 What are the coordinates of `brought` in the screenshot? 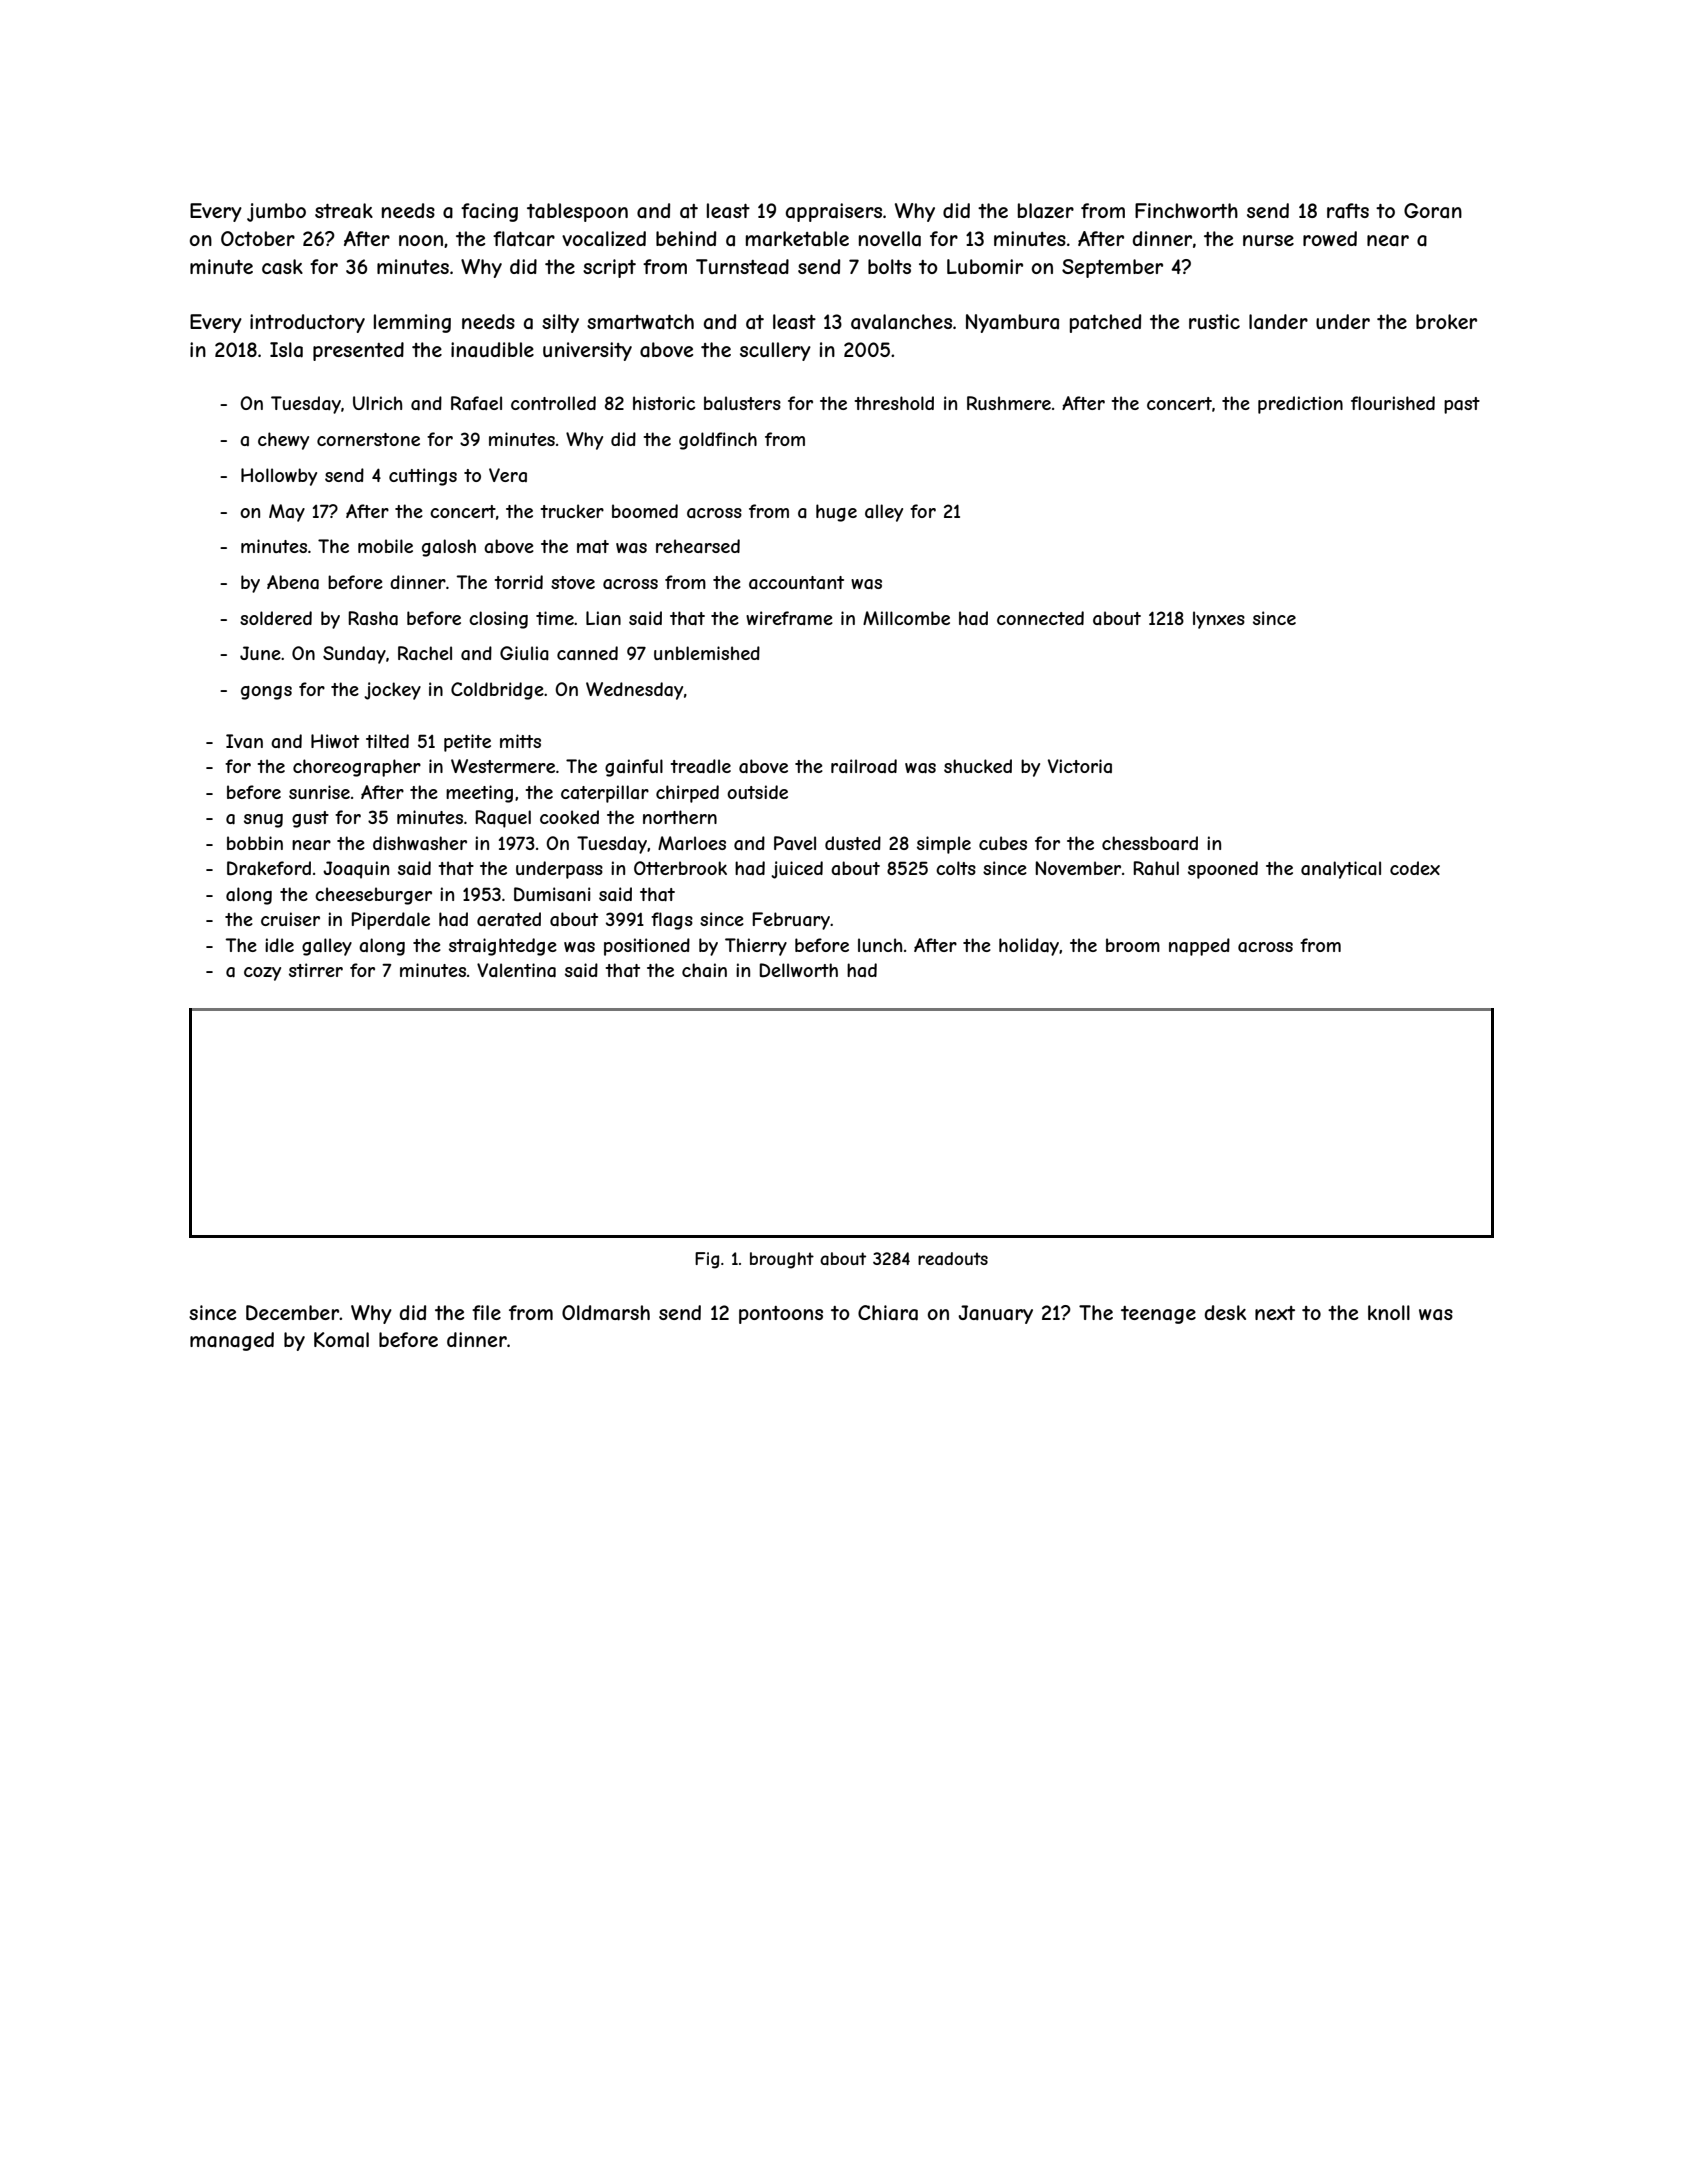 It's located at (782, 1260).
